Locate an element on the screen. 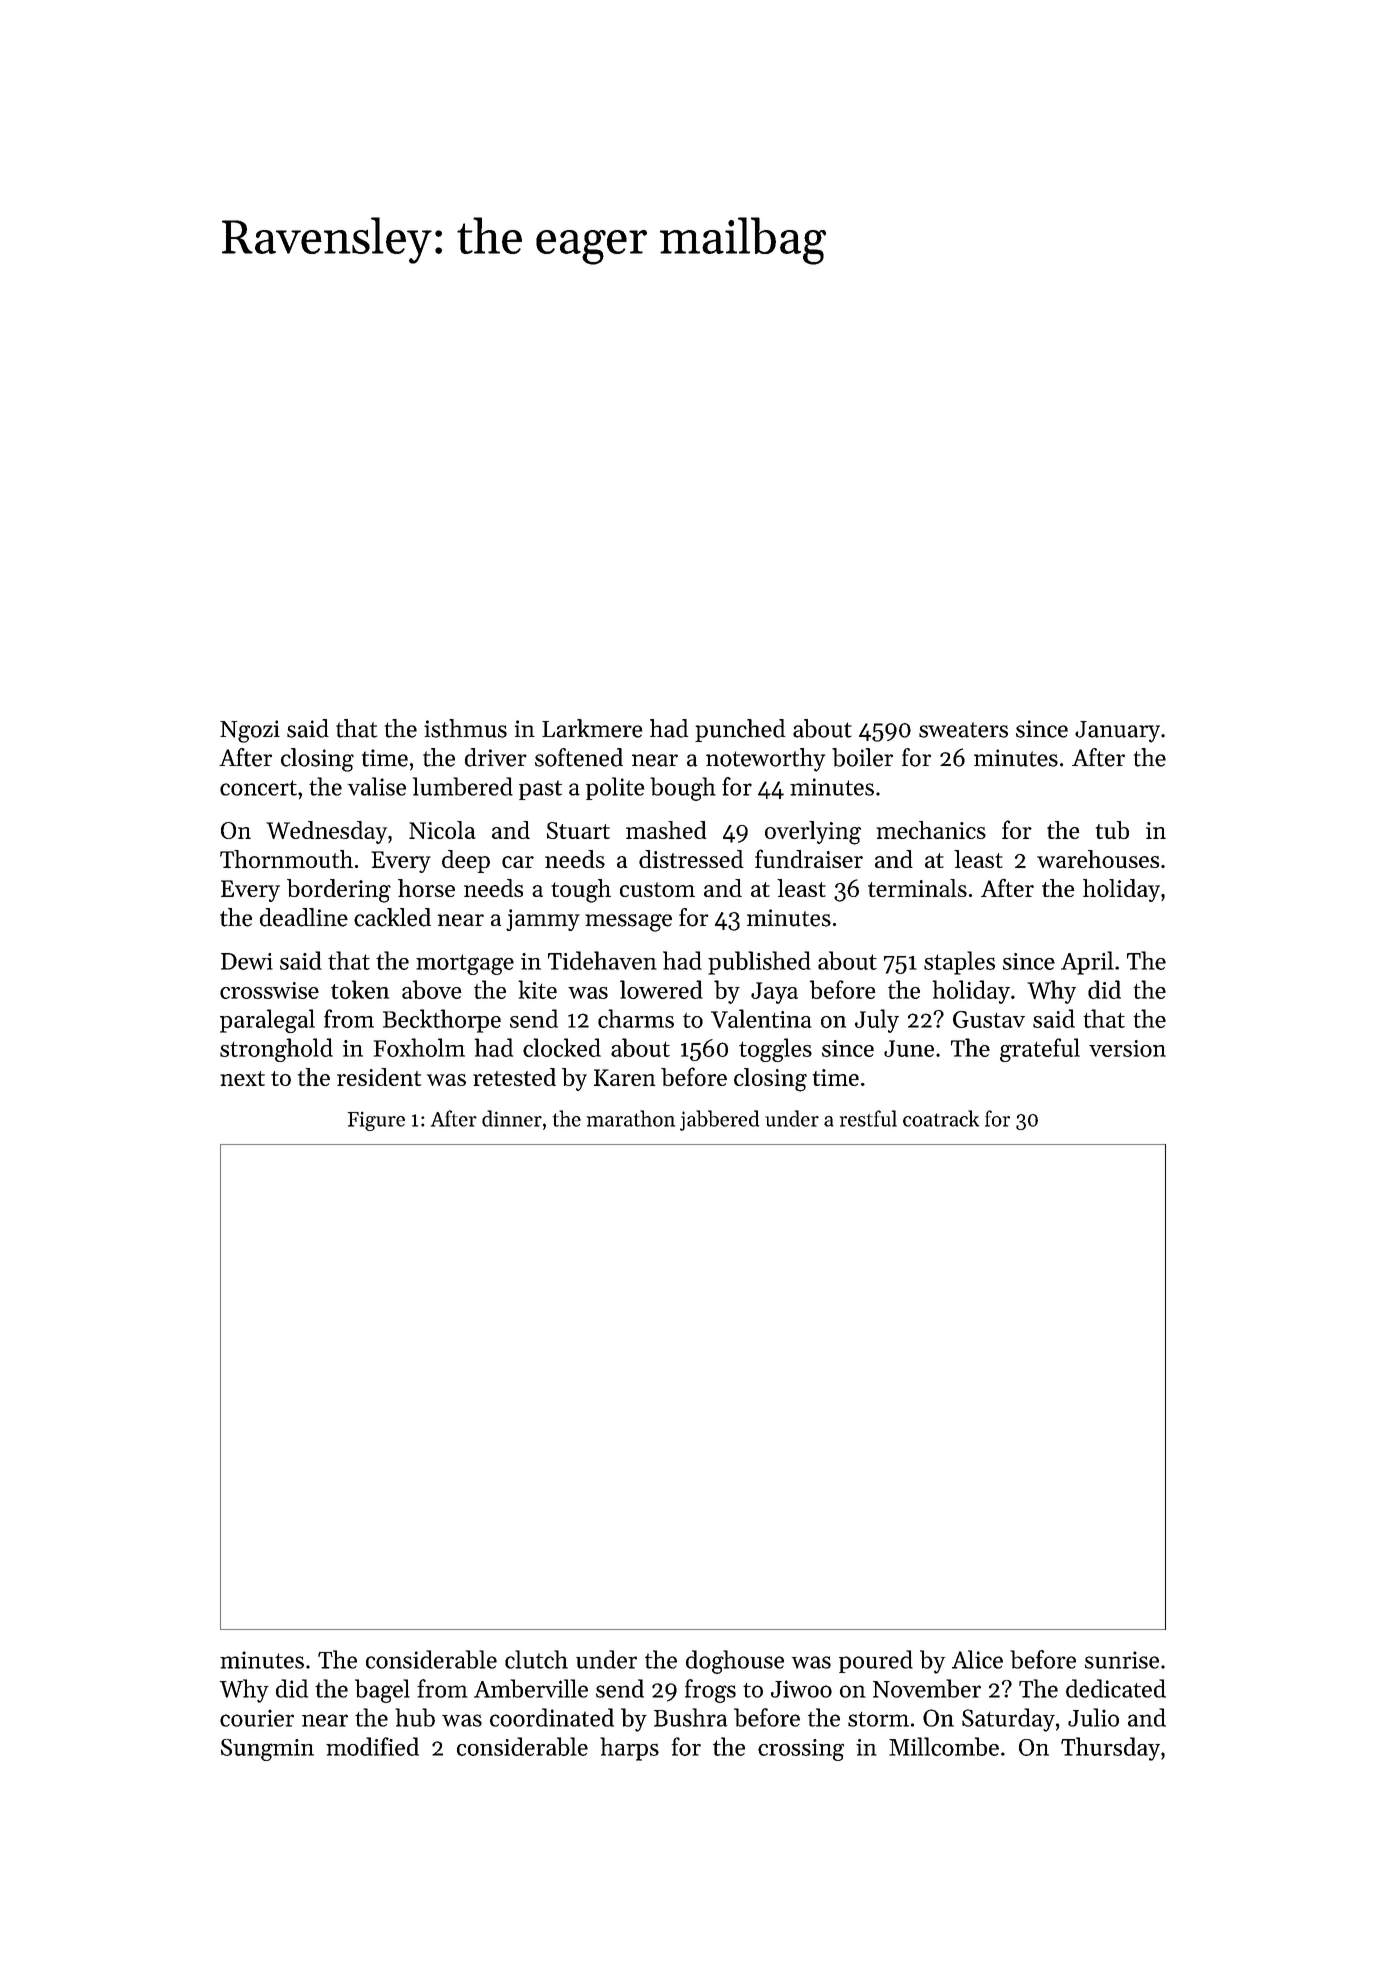 The width and height of the screenshot is (1386, 1969). version is located at coordinates (1127, 1048).
